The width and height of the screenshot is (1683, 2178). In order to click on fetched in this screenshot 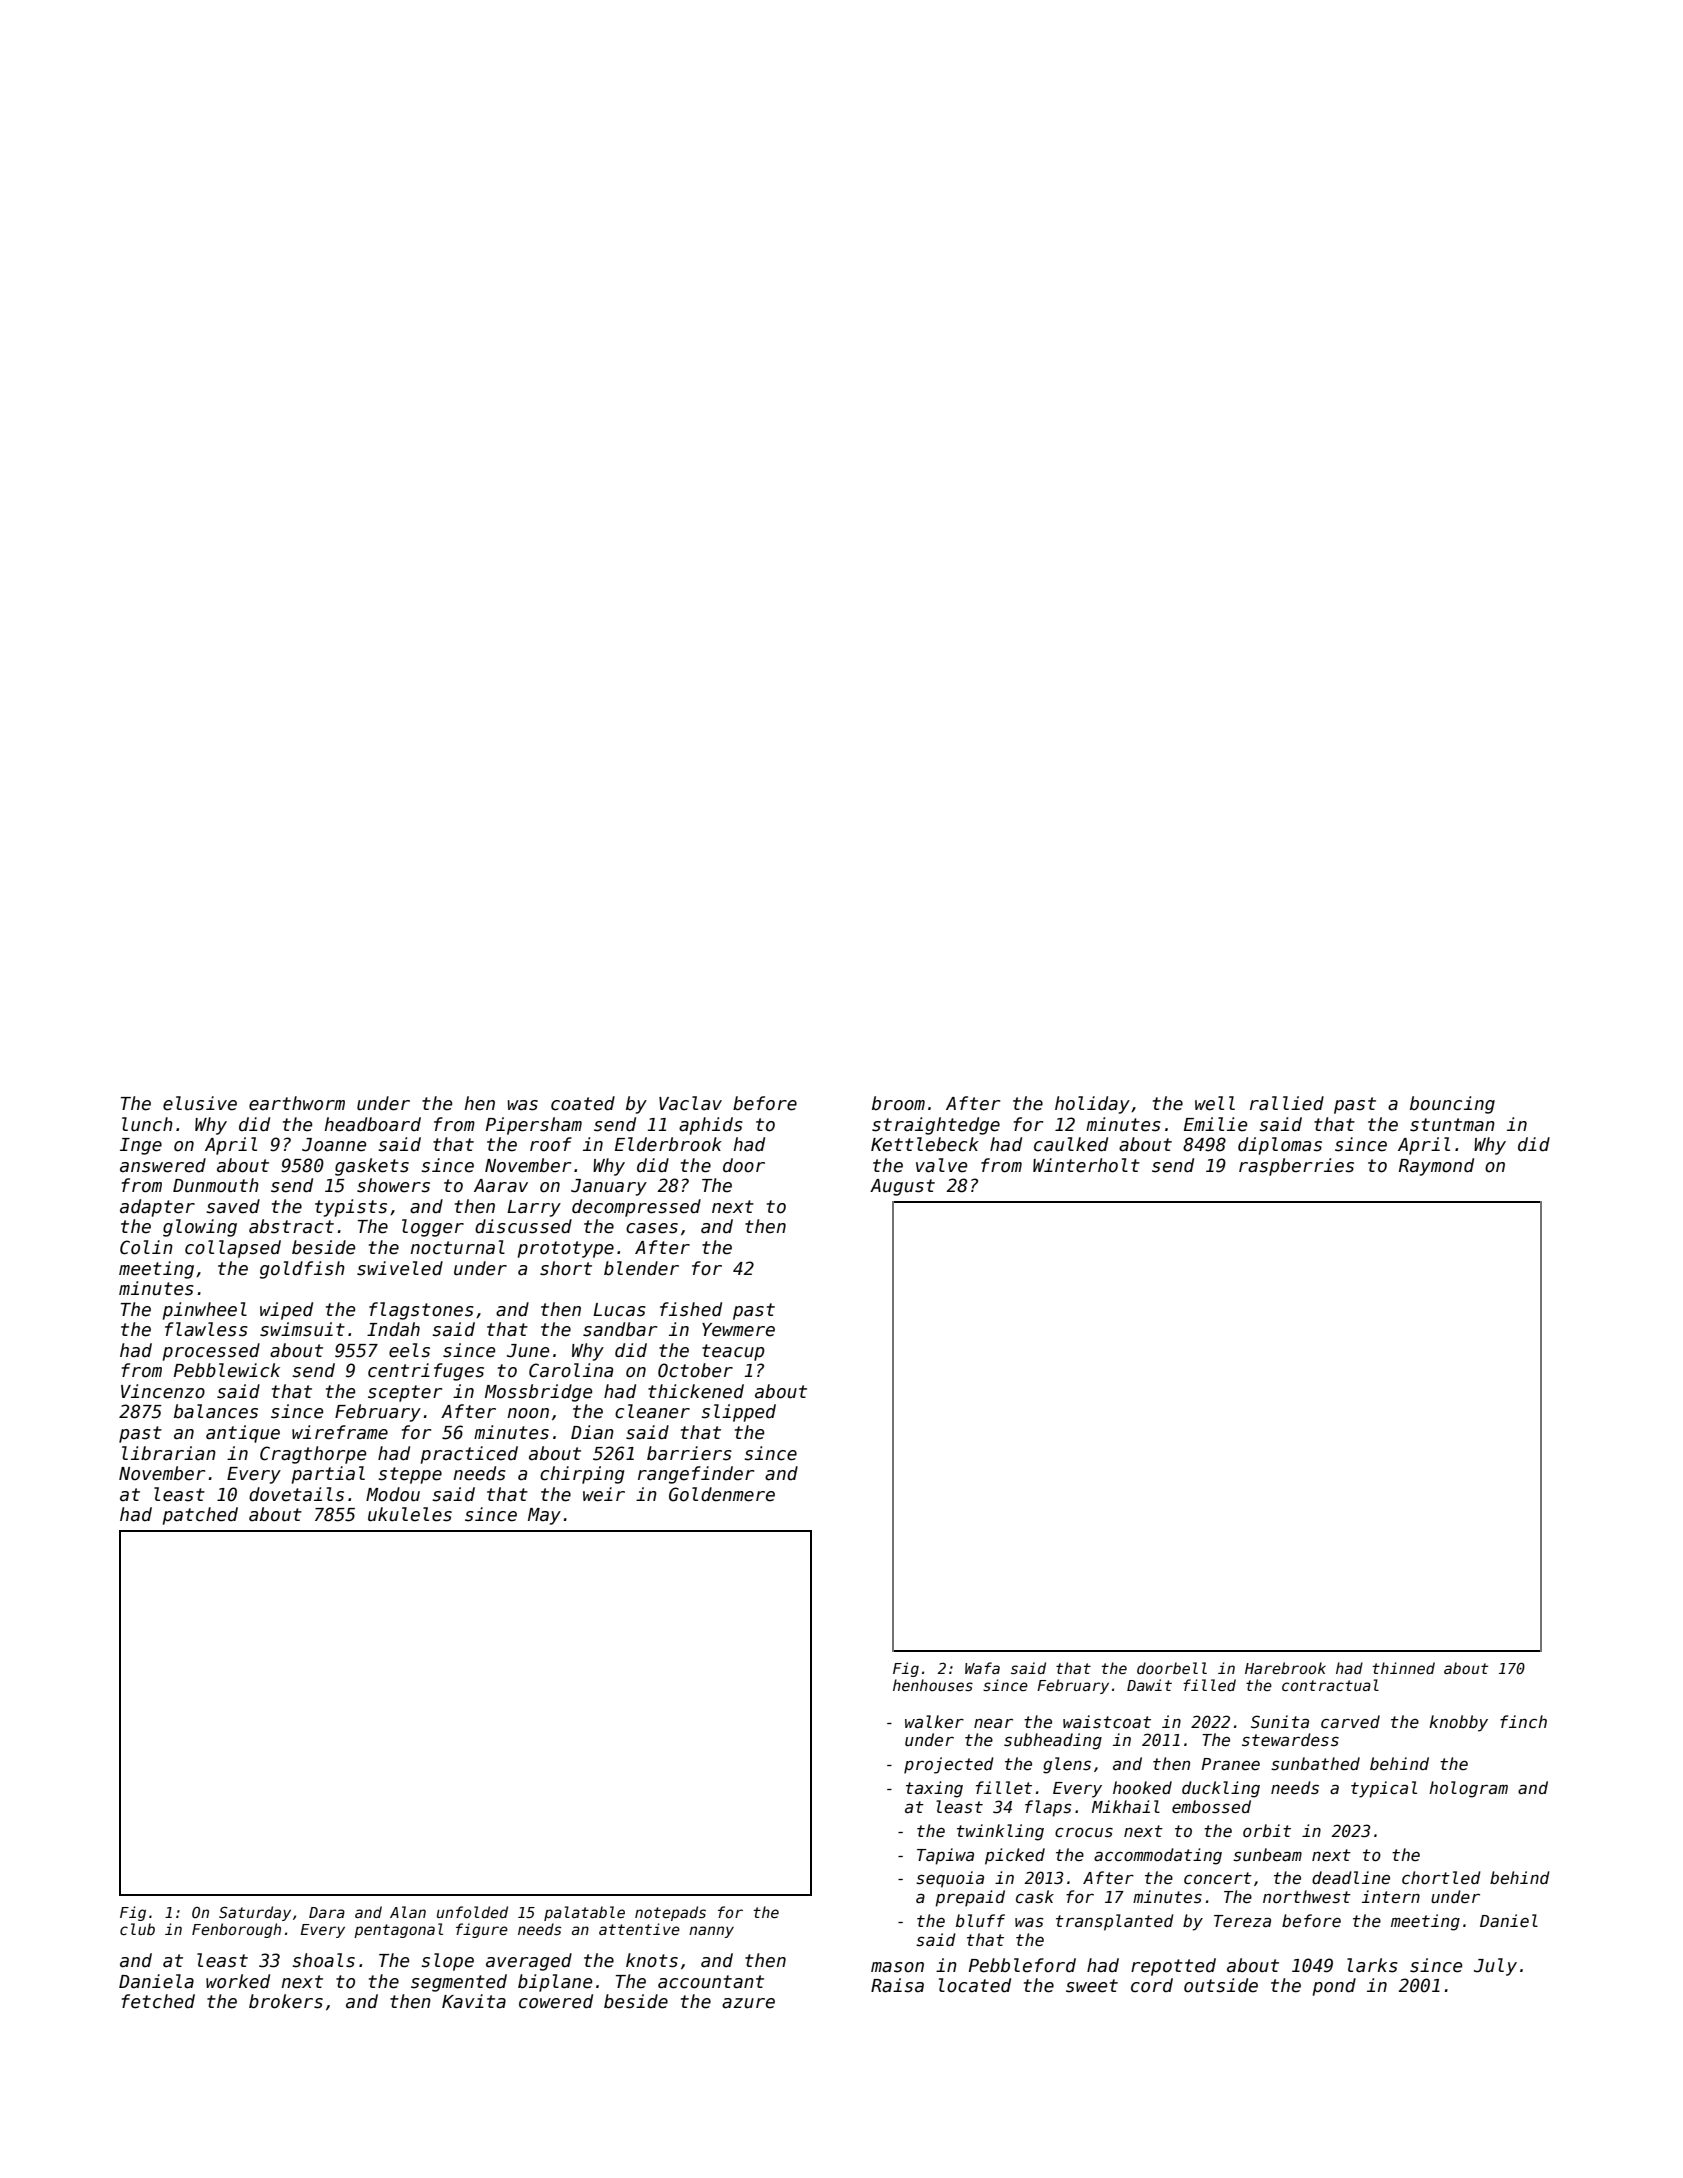, I will do `click(158, 2001)`.
